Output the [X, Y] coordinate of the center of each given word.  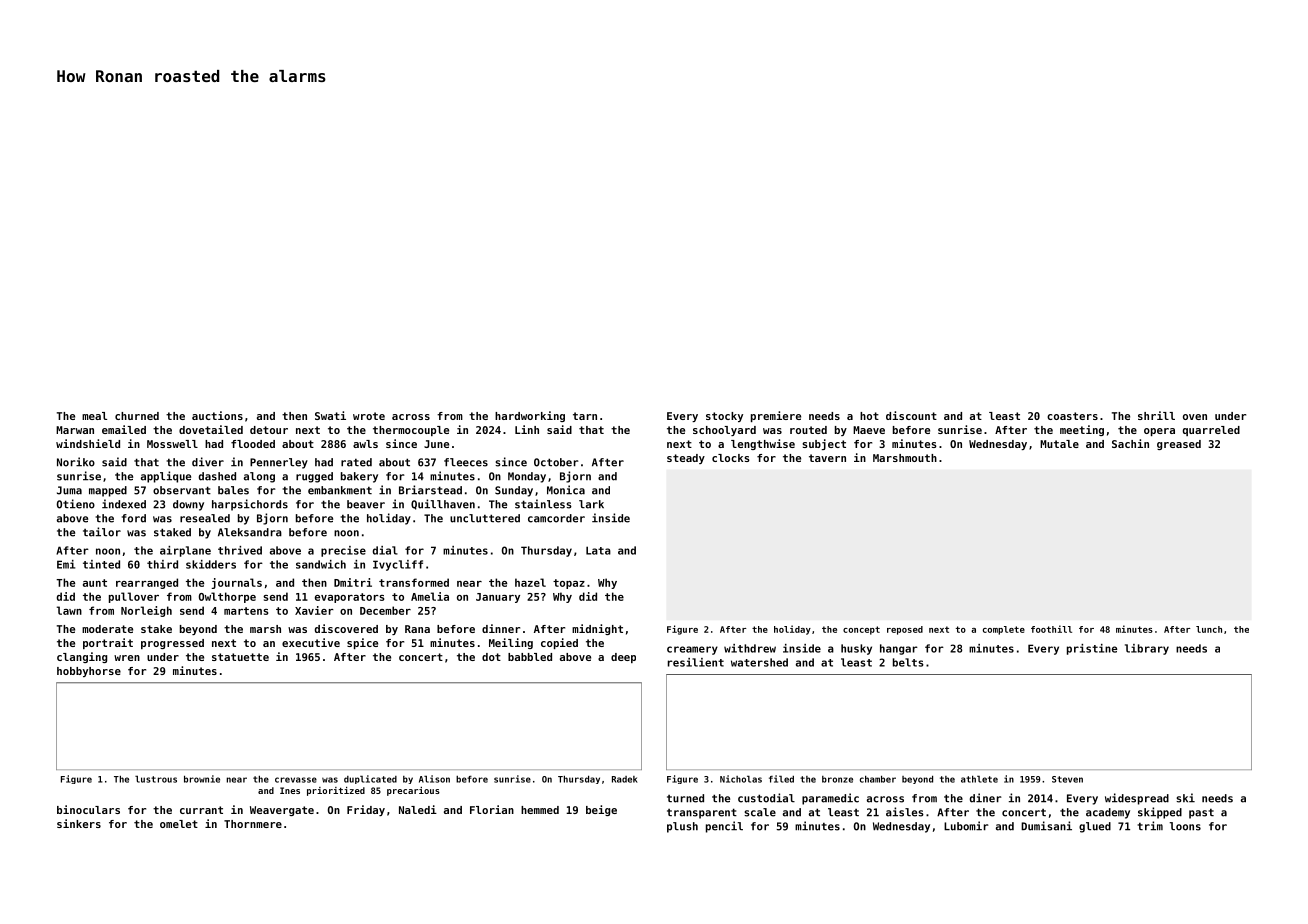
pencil [724, 827]
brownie [202, 779]
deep [623, 658]
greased [1179, 445]
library [1147, 649]
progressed [172, 644]
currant [201, 810]
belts [908, 662]
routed [808, 430]
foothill [1051, 629]
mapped [108, 491]
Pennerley [279, 463]
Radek [625, 779]
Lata [598, 550]
